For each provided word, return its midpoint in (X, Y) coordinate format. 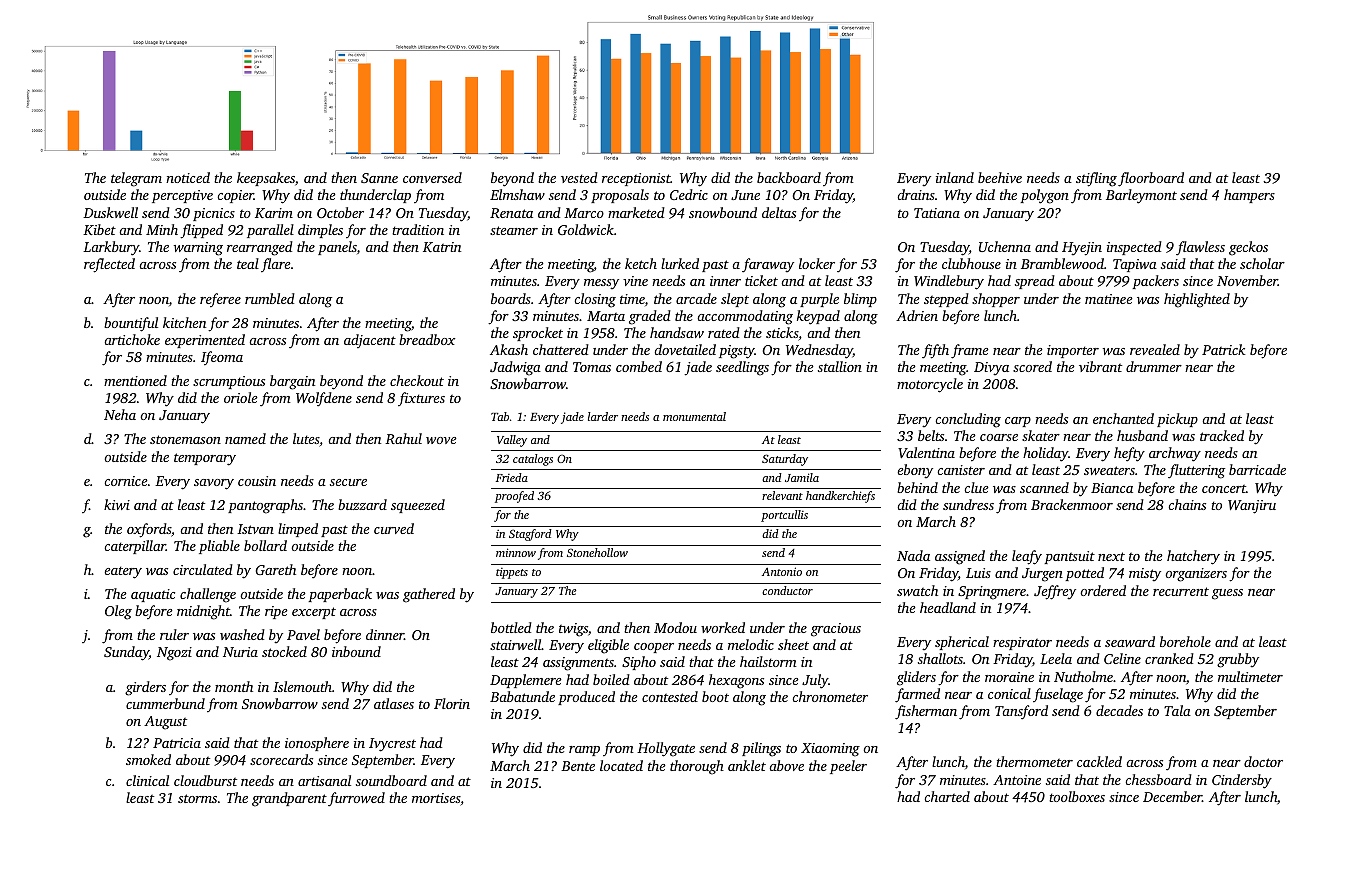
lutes (306, 440)
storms (197, 798)
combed (639, 366)
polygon (1044, 196)
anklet (747, 765)
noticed (188, 177)
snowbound (723, 212)
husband (1142, 435)
